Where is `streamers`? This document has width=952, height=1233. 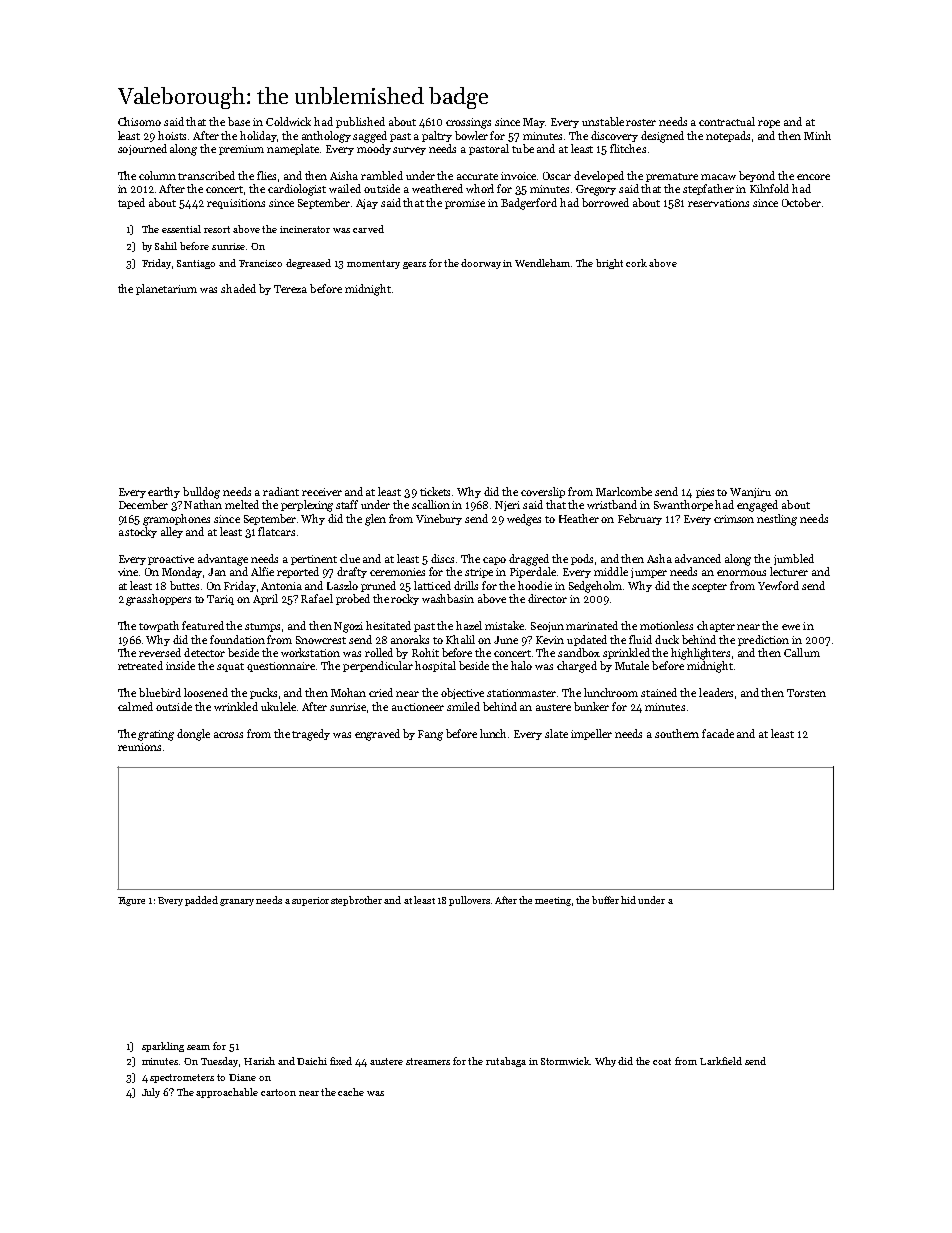 streamers is located at coordinates (428, 1061).
